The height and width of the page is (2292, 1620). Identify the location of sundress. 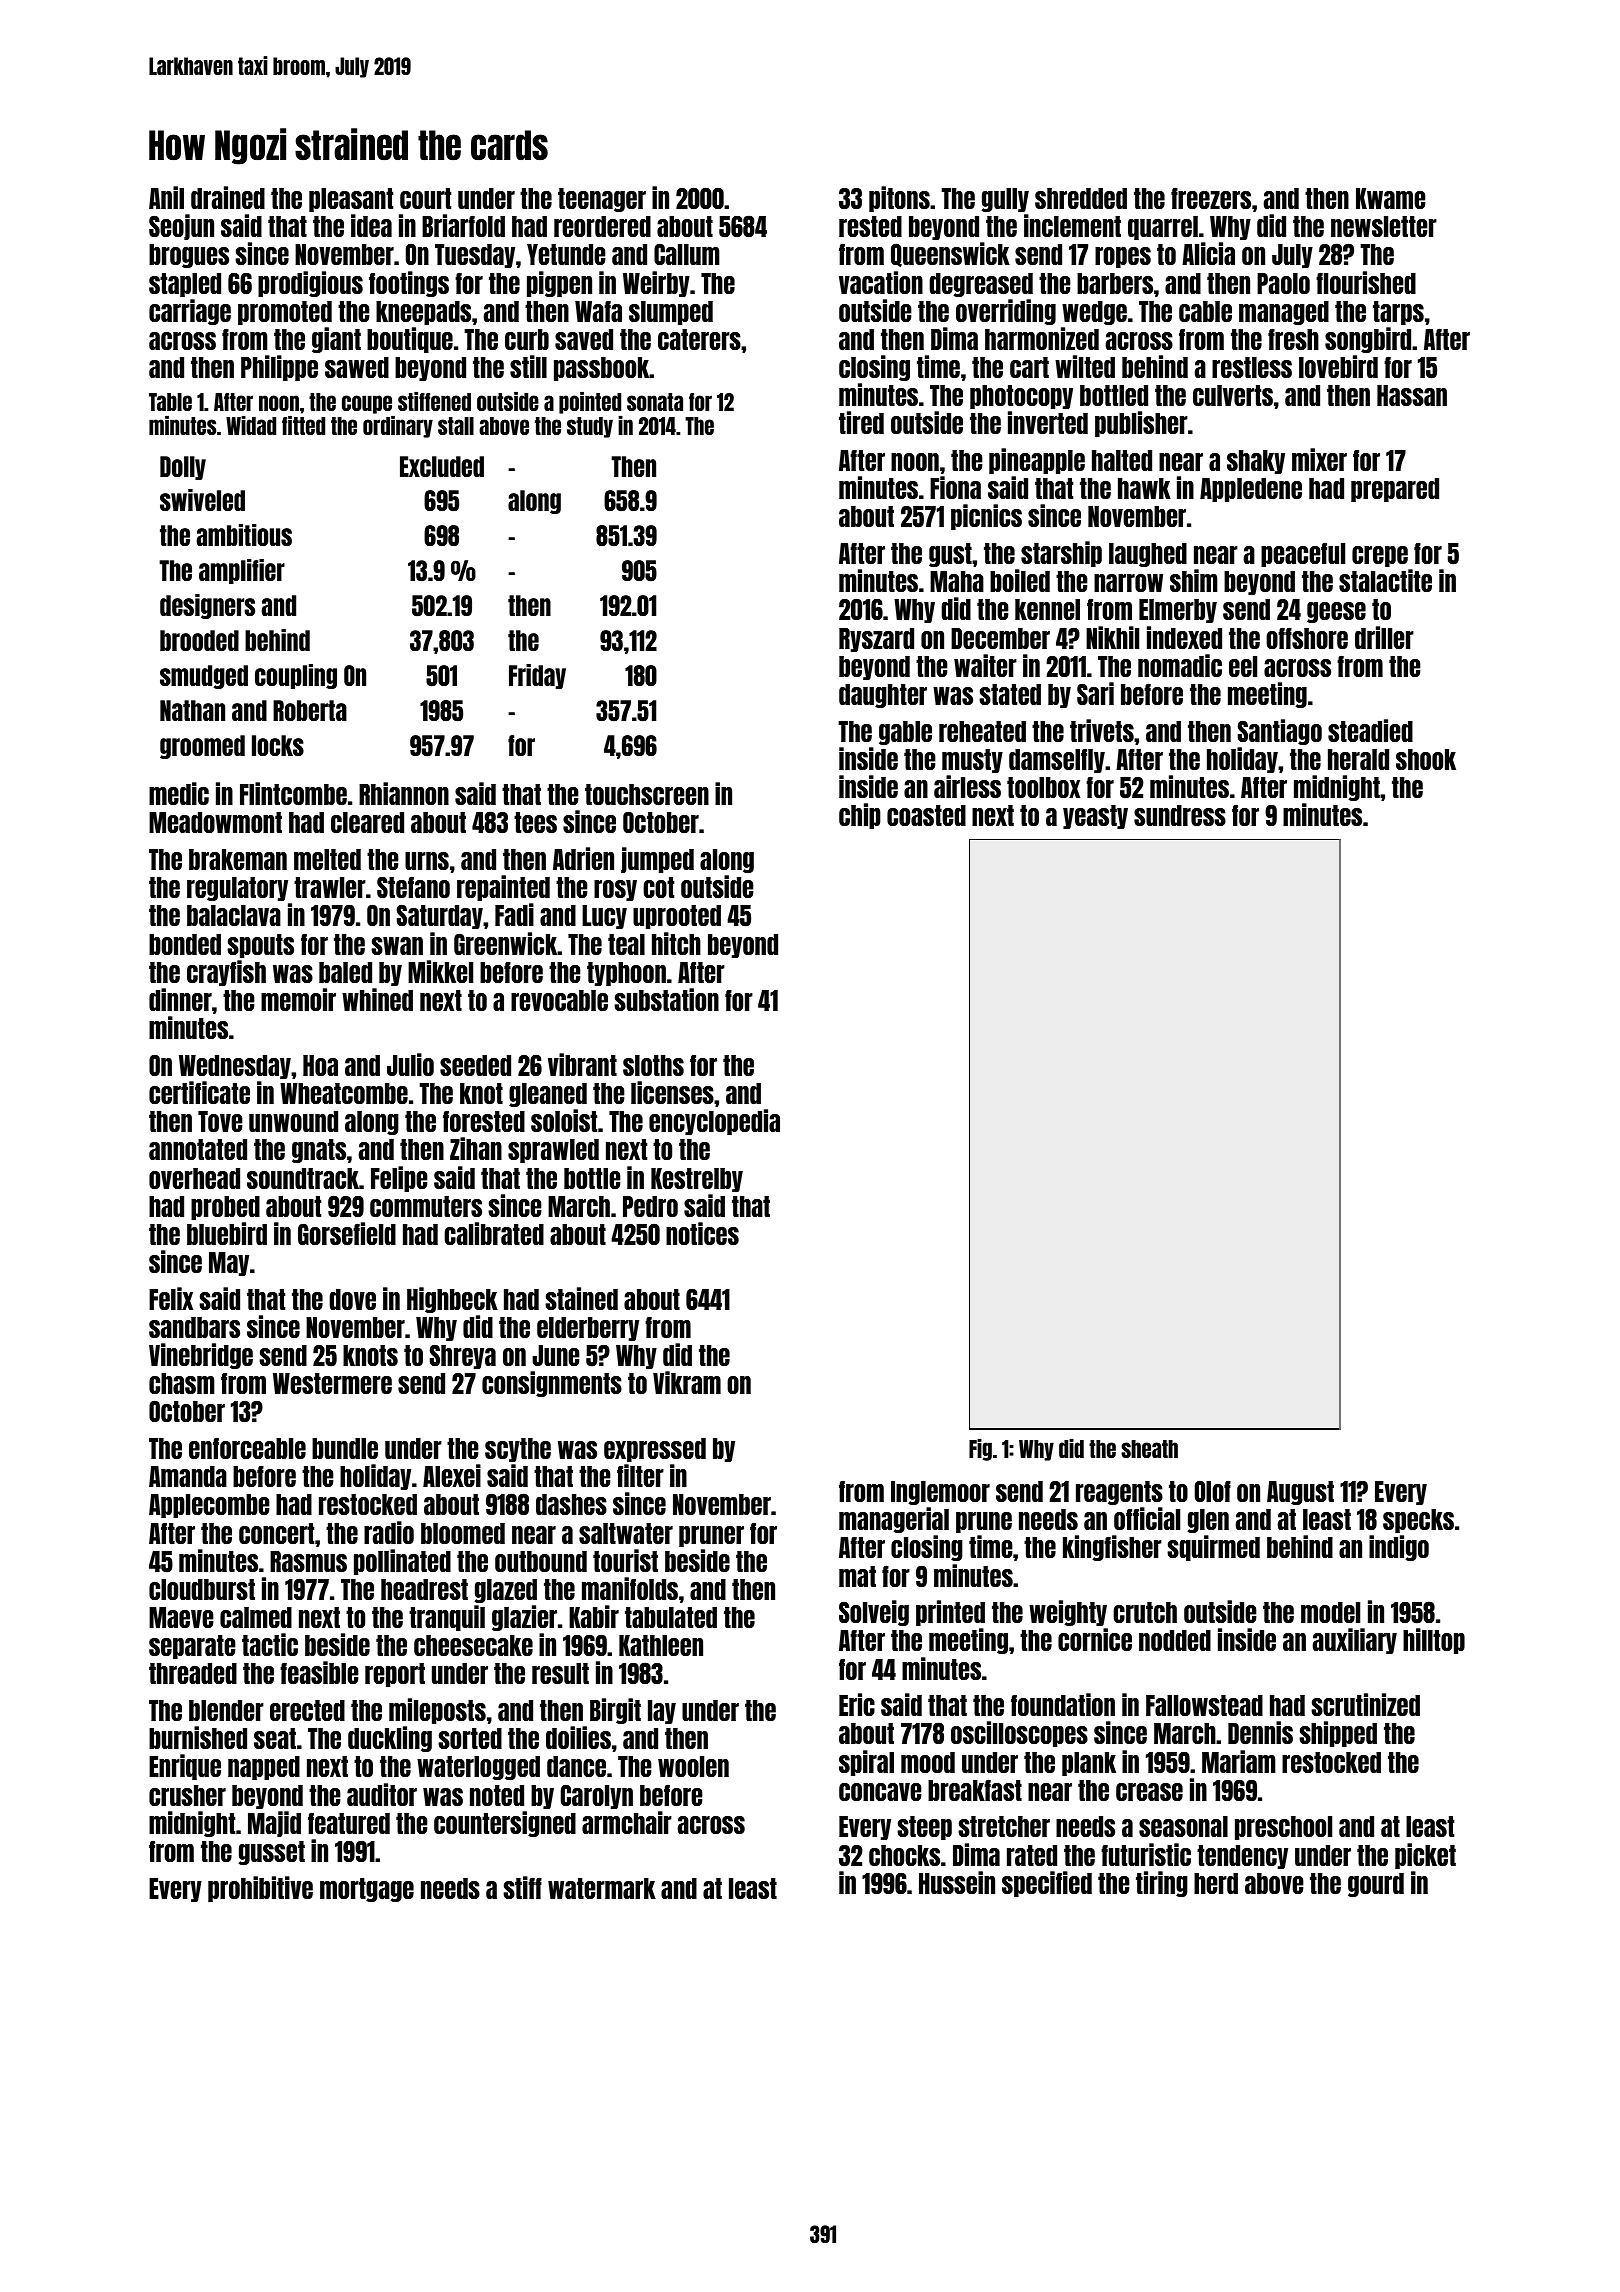
(1180, 815).
